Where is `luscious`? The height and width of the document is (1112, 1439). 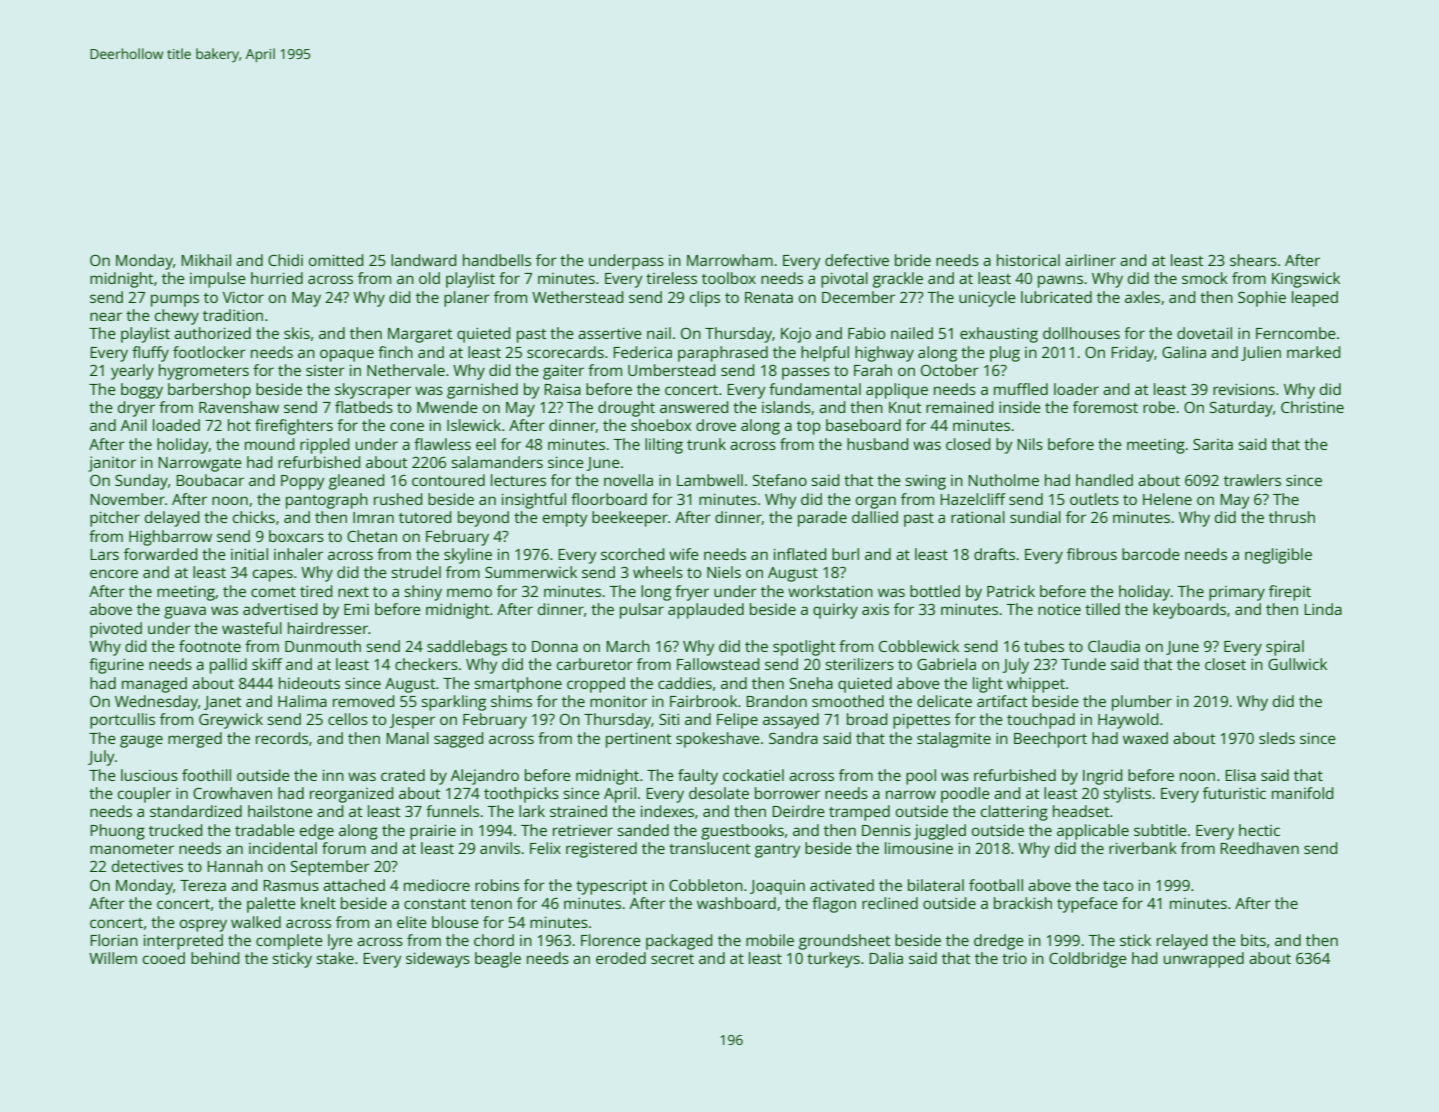 luscious is located at coordinates (149, 775).
